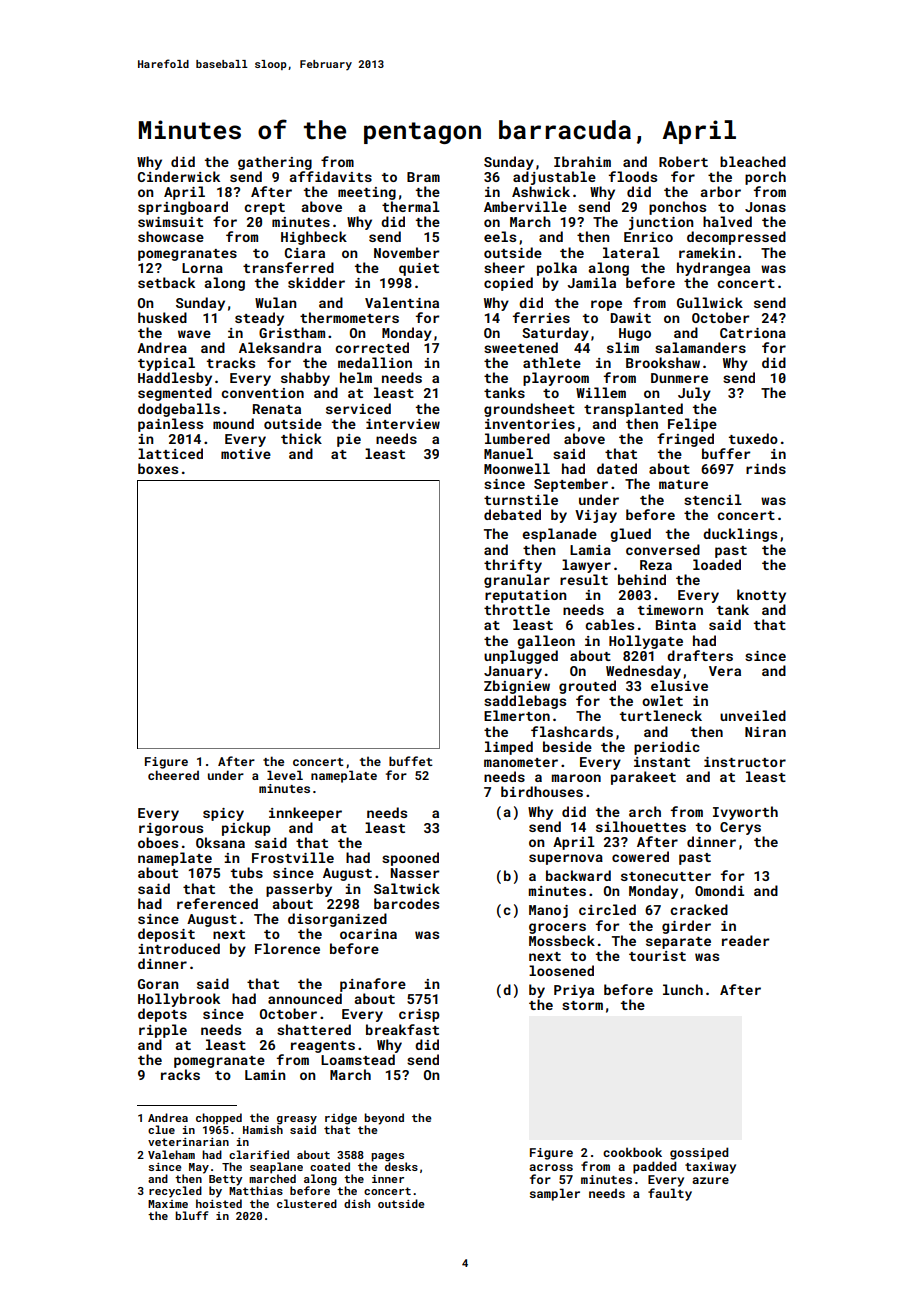  What do you see at coordinates (373, 985) in the screenshot?
I see `pinafore` at bounding box center [373, 985].
